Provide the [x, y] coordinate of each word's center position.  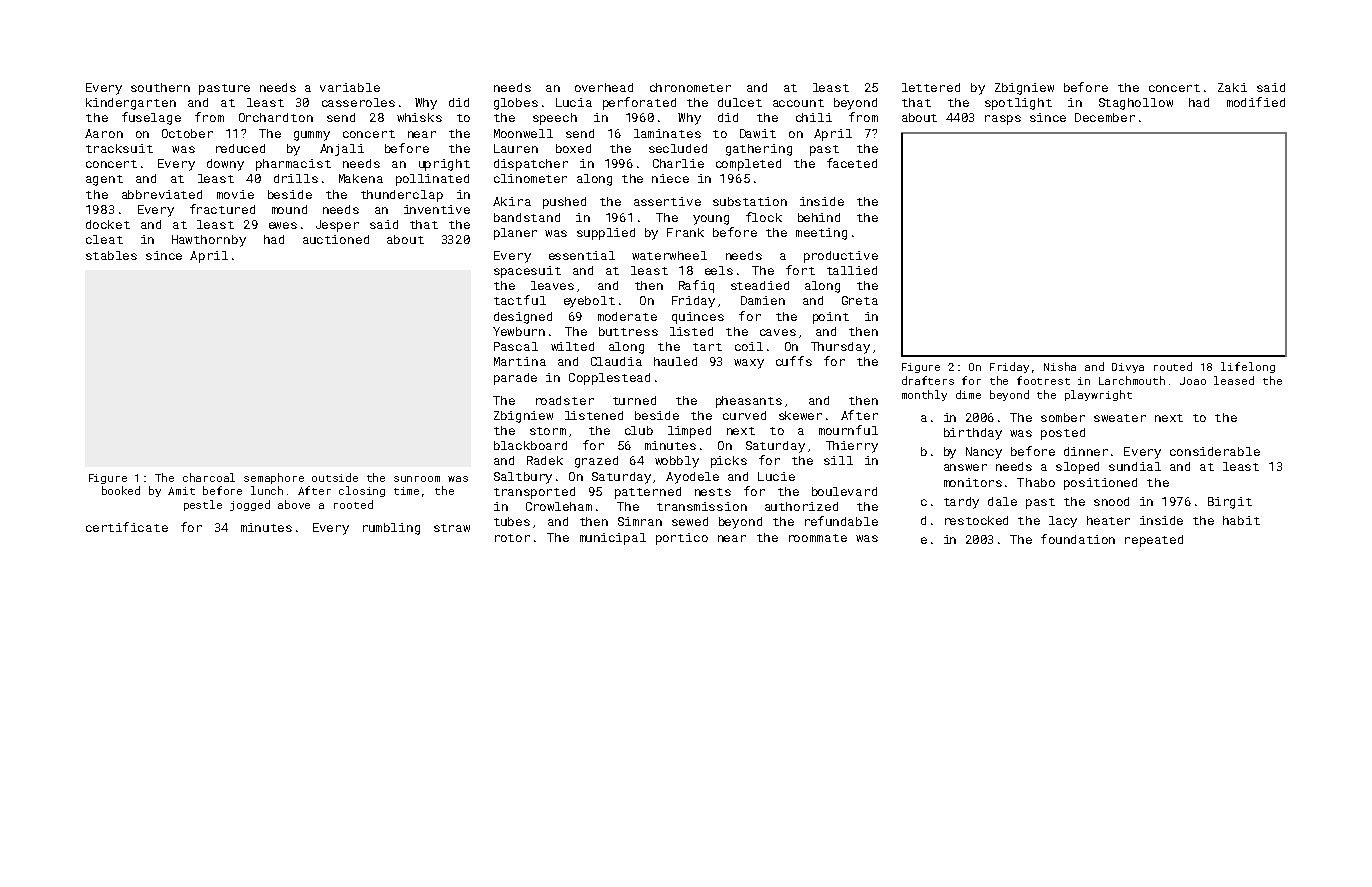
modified [1256, 102]
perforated [639, 103]
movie [235, 194]
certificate [127, 527]
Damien [763, 300]
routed [1173, 366]
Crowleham [559, 506]
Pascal [516, 346]
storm [548, 431]
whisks [419, 117]
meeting [821, 234]
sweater [1120, 418]
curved [744, 415]
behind [819, 217]
